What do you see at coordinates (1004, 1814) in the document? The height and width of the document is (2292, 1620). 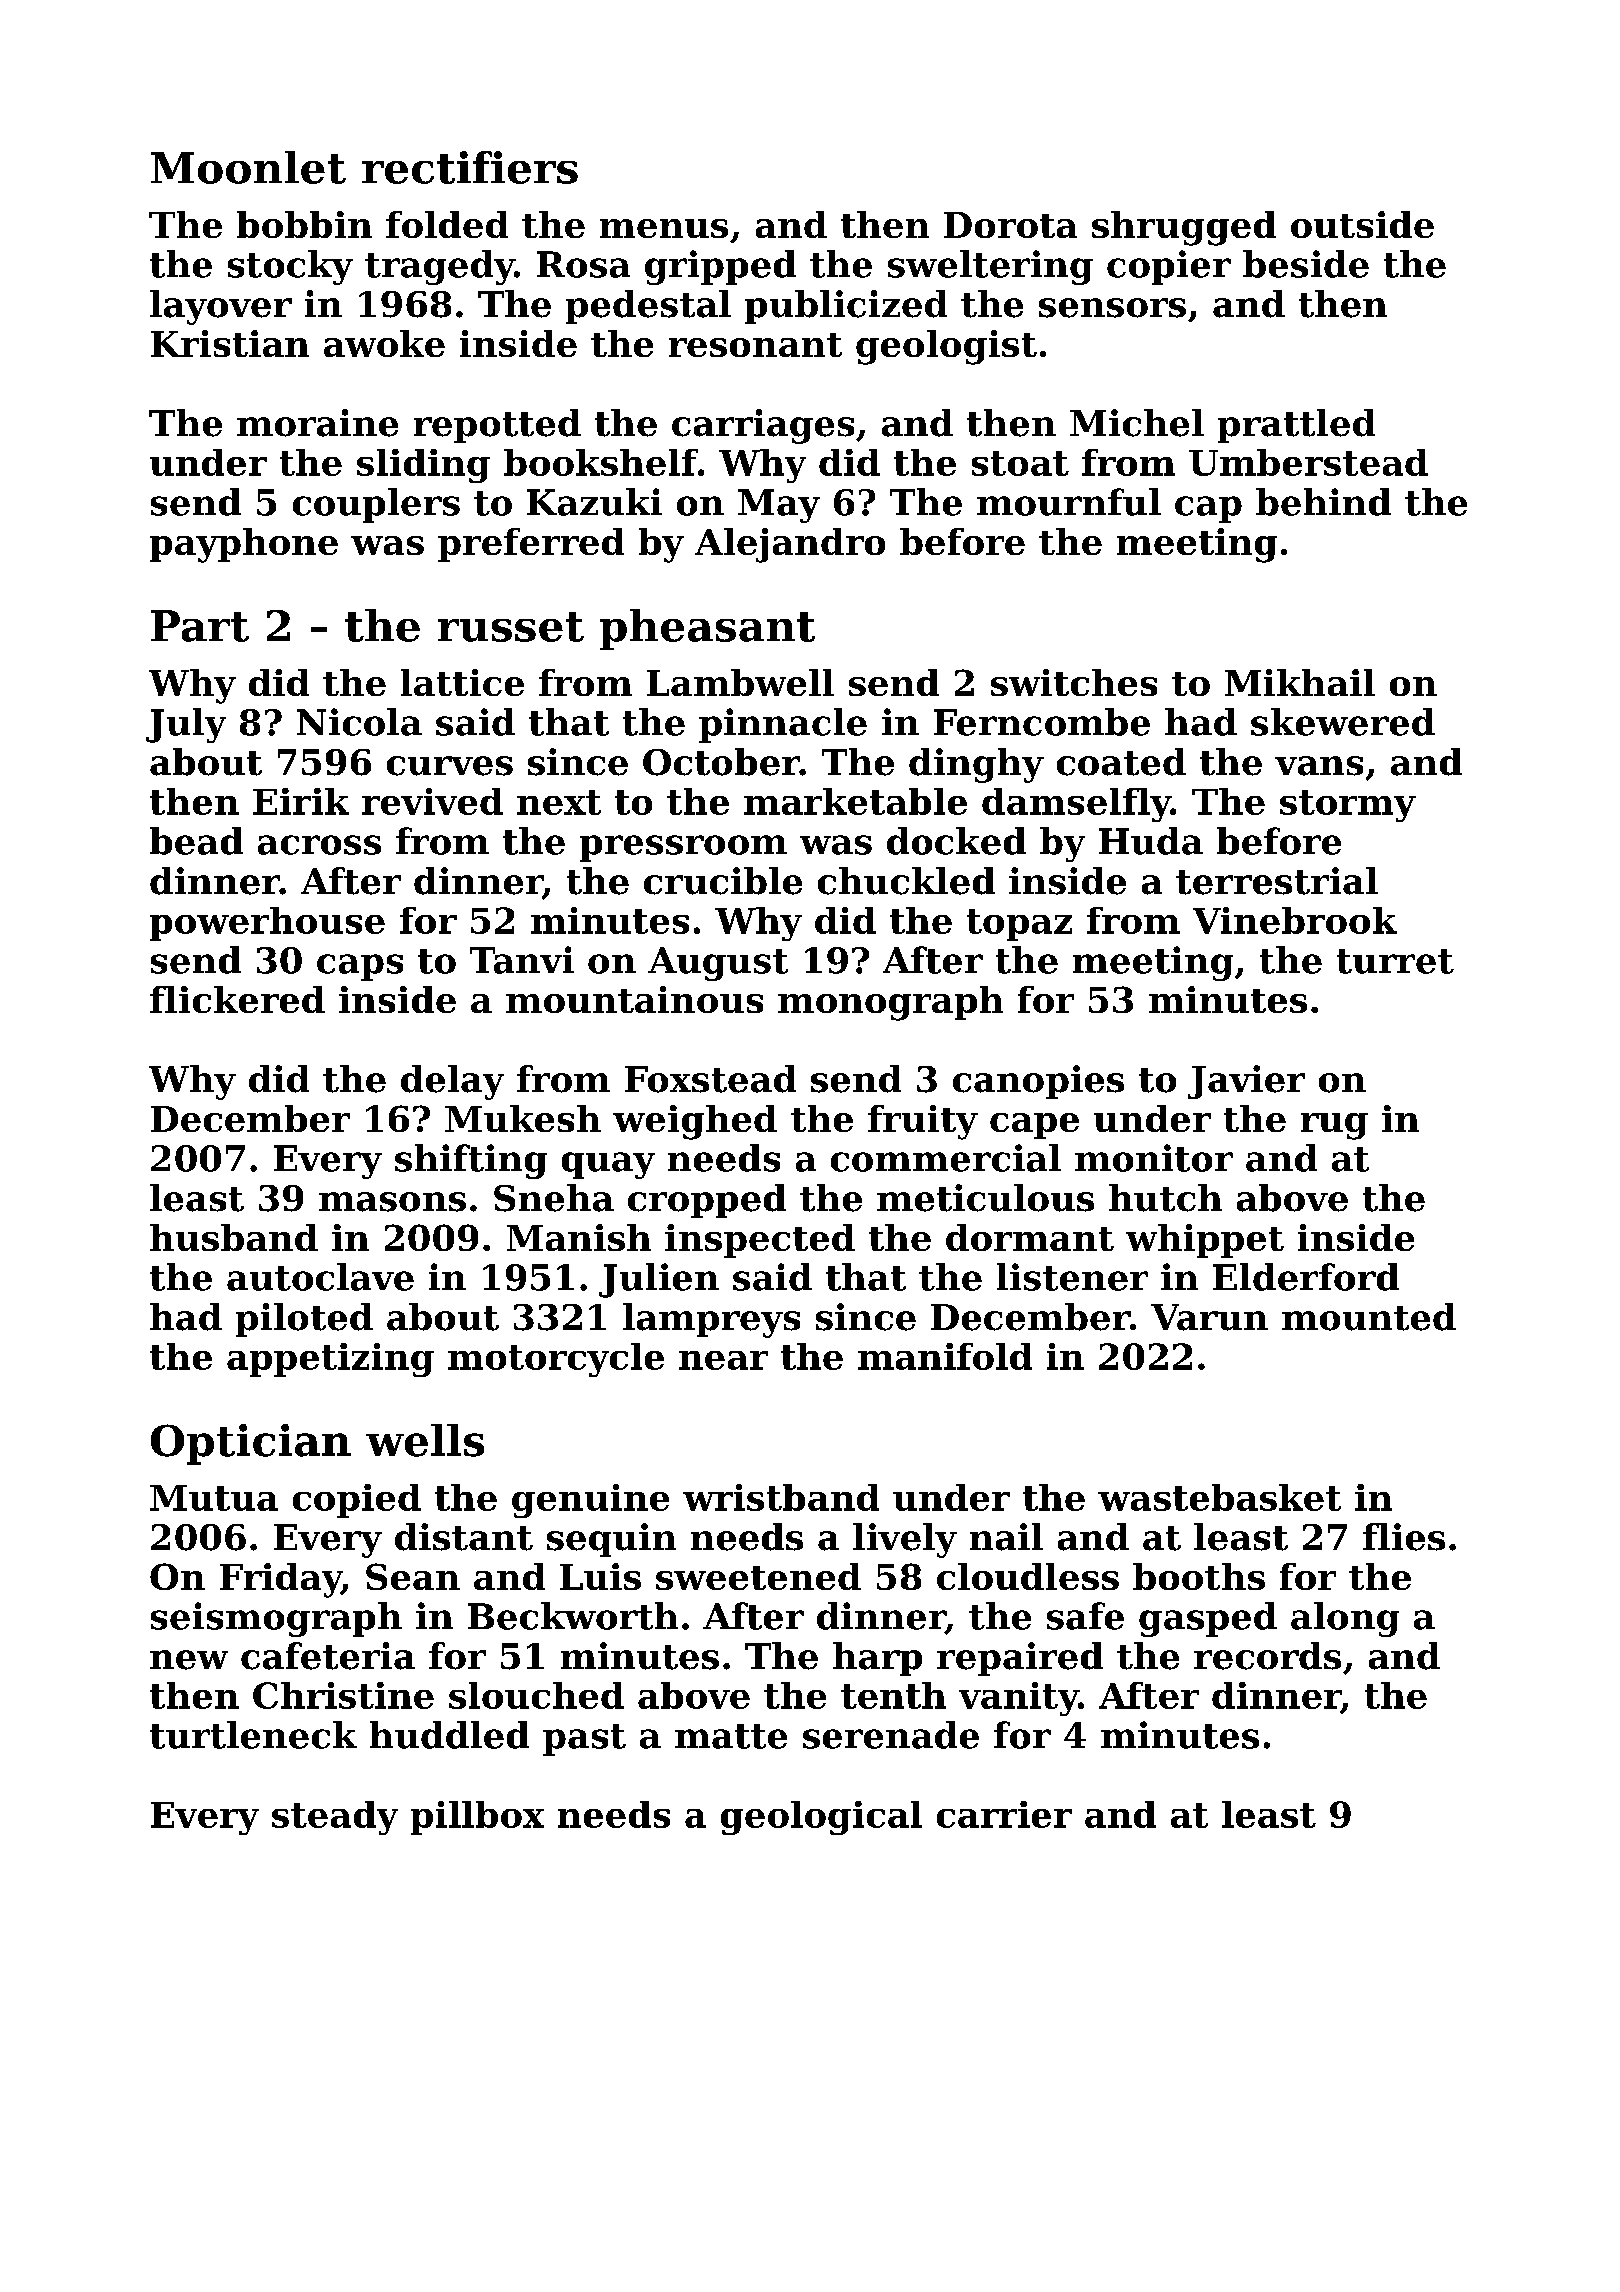 I see `carrier` at bounding box center [1004, 1814].
